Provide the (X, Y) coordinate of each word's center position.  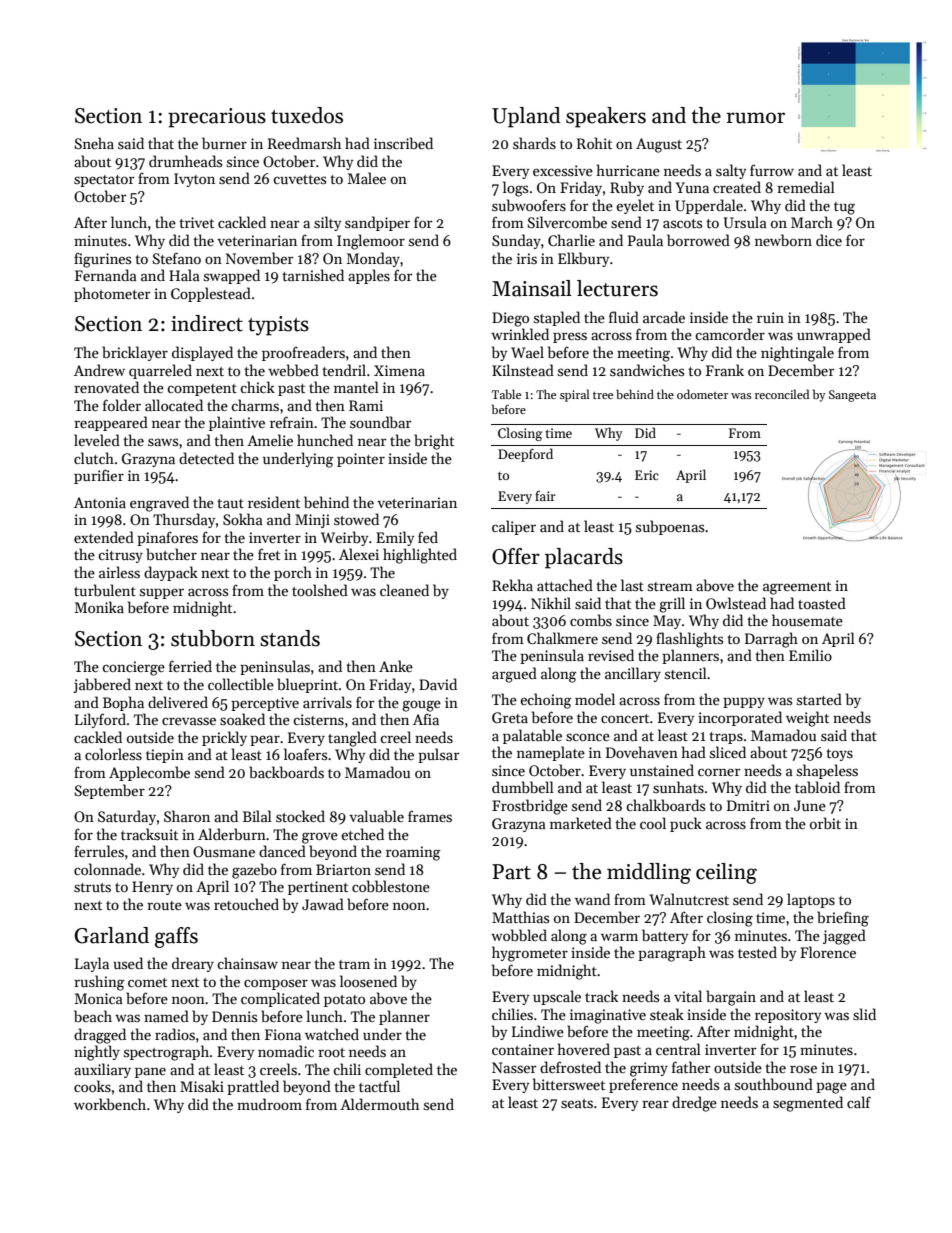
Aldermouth (379, 1104)
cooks (92, 1086)
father (691, 1067)
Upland (526, 117)
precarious (217, 118)
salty (731, 171)
